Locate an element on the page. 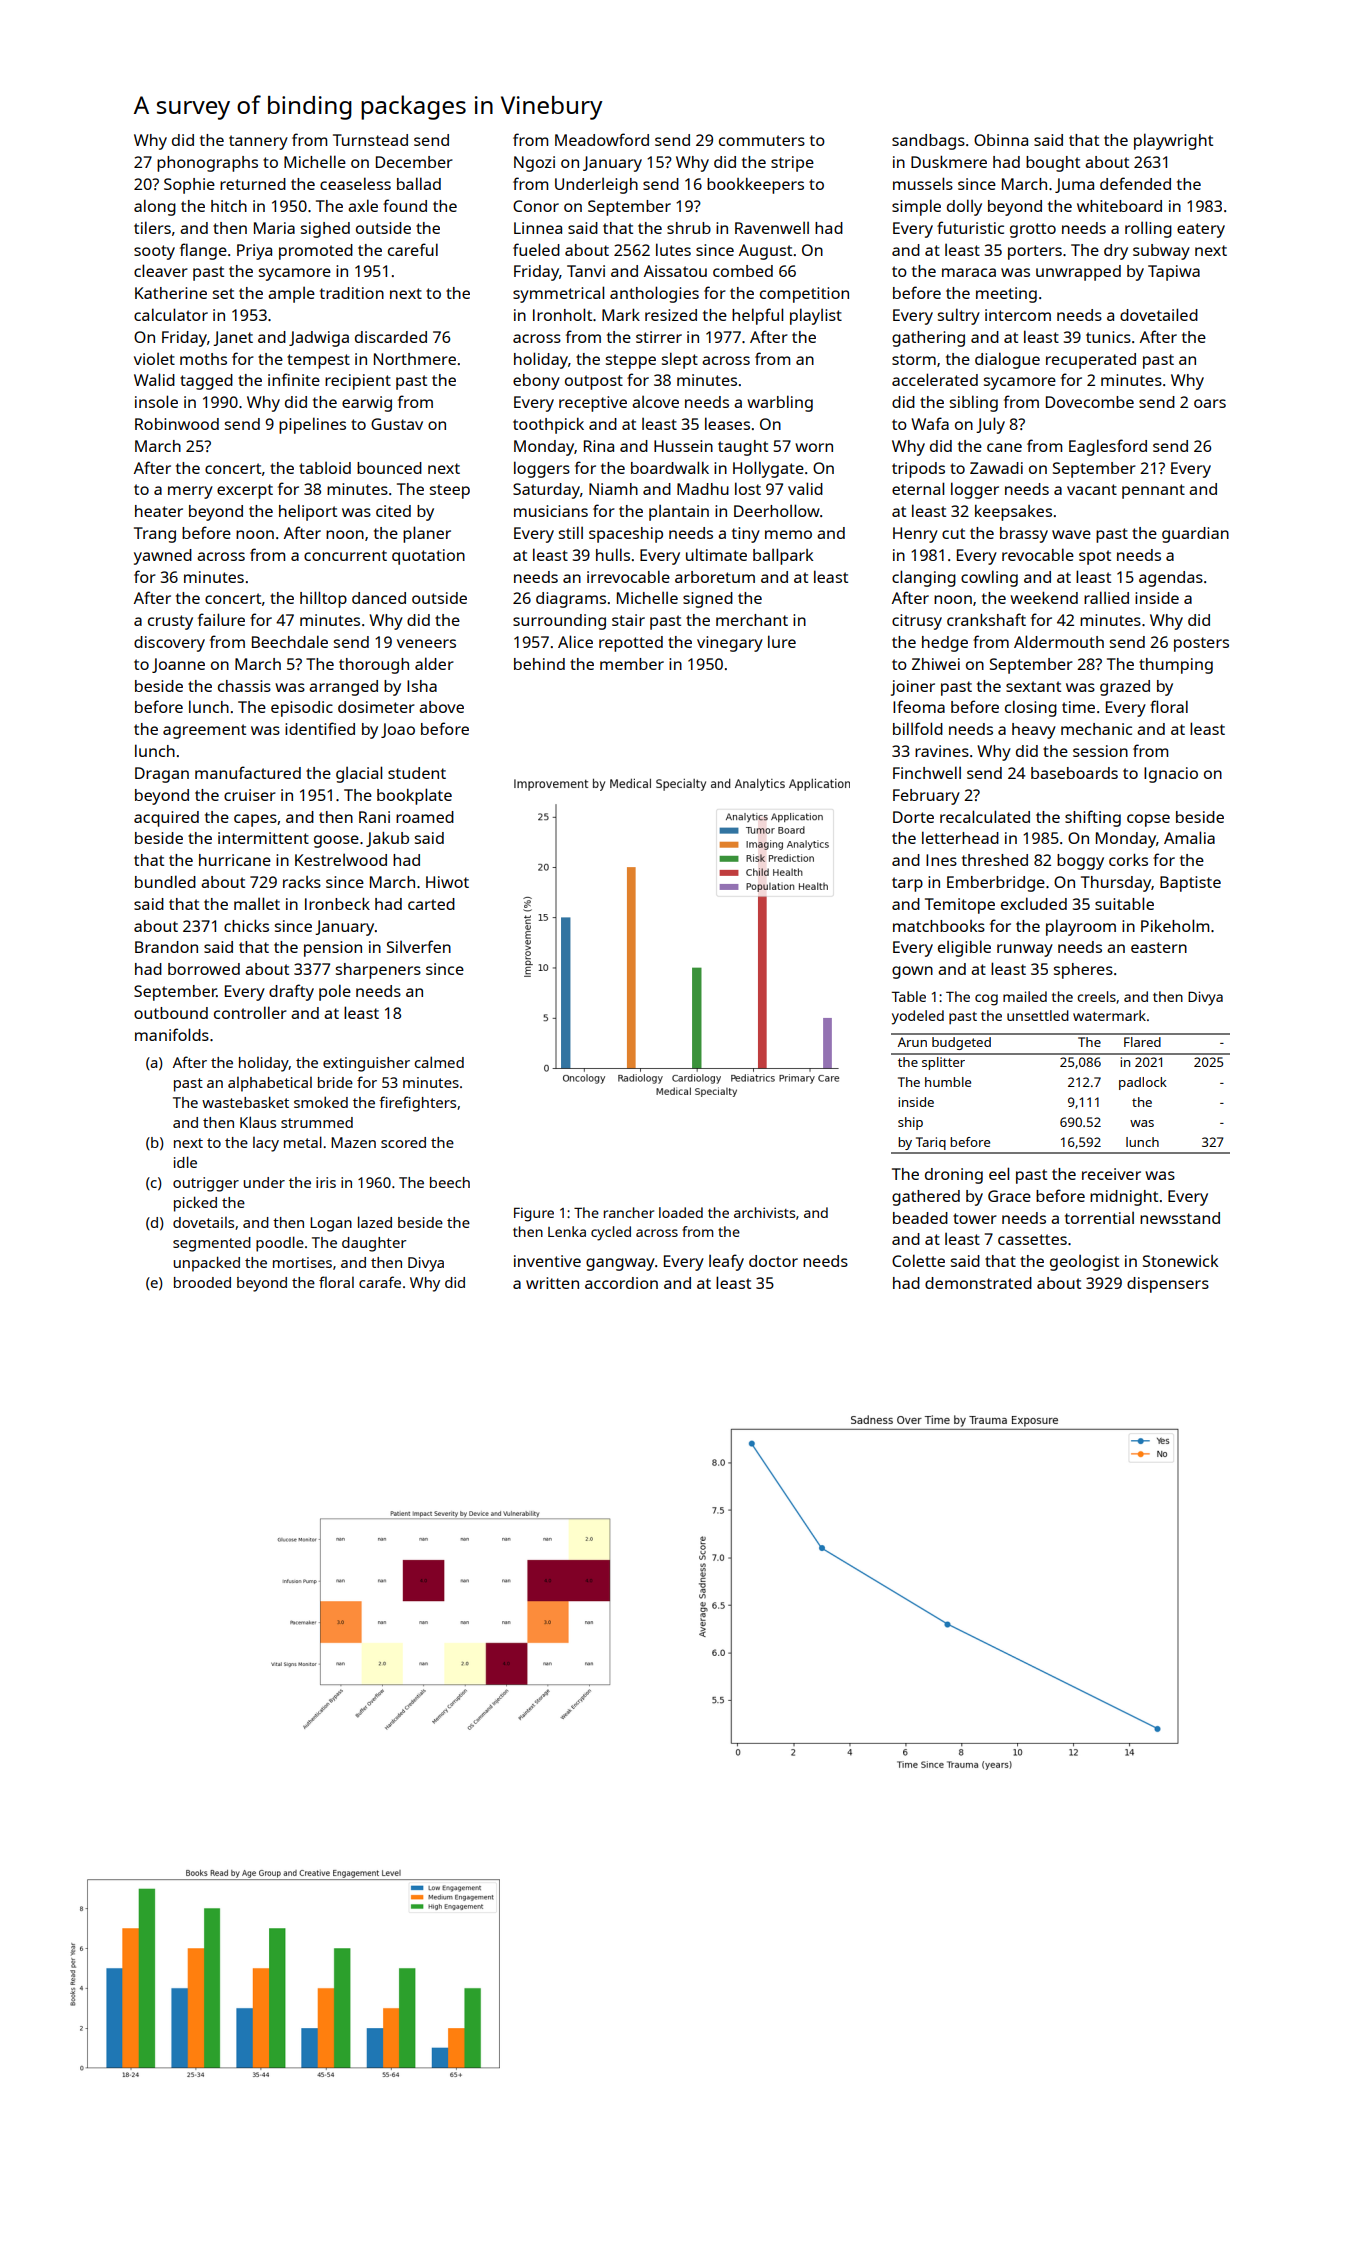 The height and width of the image is (2246, 1364). demonstrated is located at coordinates (978, 1283).
